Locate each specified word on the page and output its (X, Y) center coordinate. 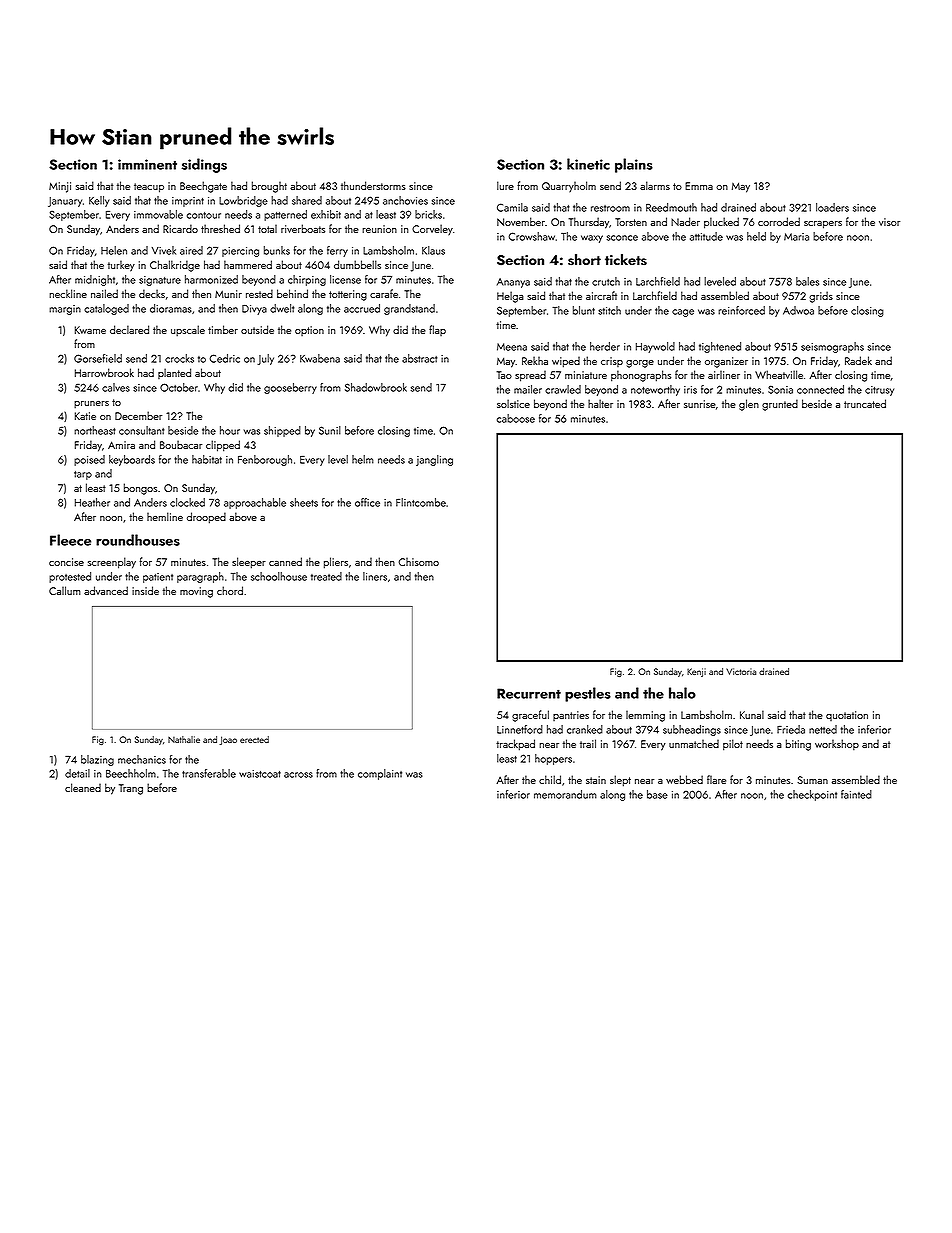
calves (116, 387)
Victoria (741, 671)
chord (230, 590)
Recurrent (529, 693)
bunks (277, 250)
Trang (131, 789)
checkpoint (812, 795)
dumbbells (357, 264)
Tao (504, 375)
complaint (380, 774)
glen (749, 405)
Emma (699, 186)
